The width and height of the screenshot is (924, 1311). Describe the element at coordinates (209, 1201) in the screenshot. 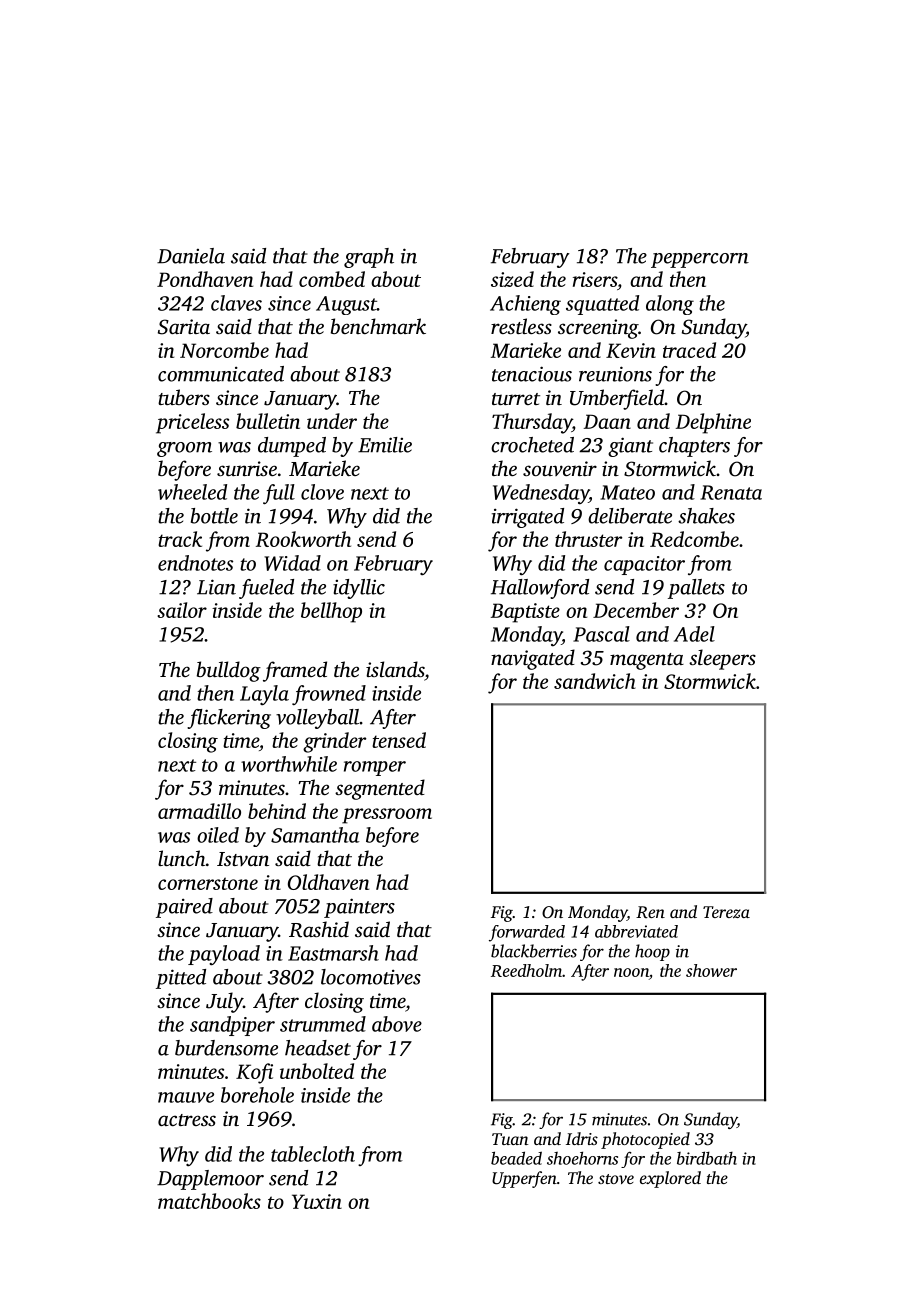

I see `matchbooks` at that location.
